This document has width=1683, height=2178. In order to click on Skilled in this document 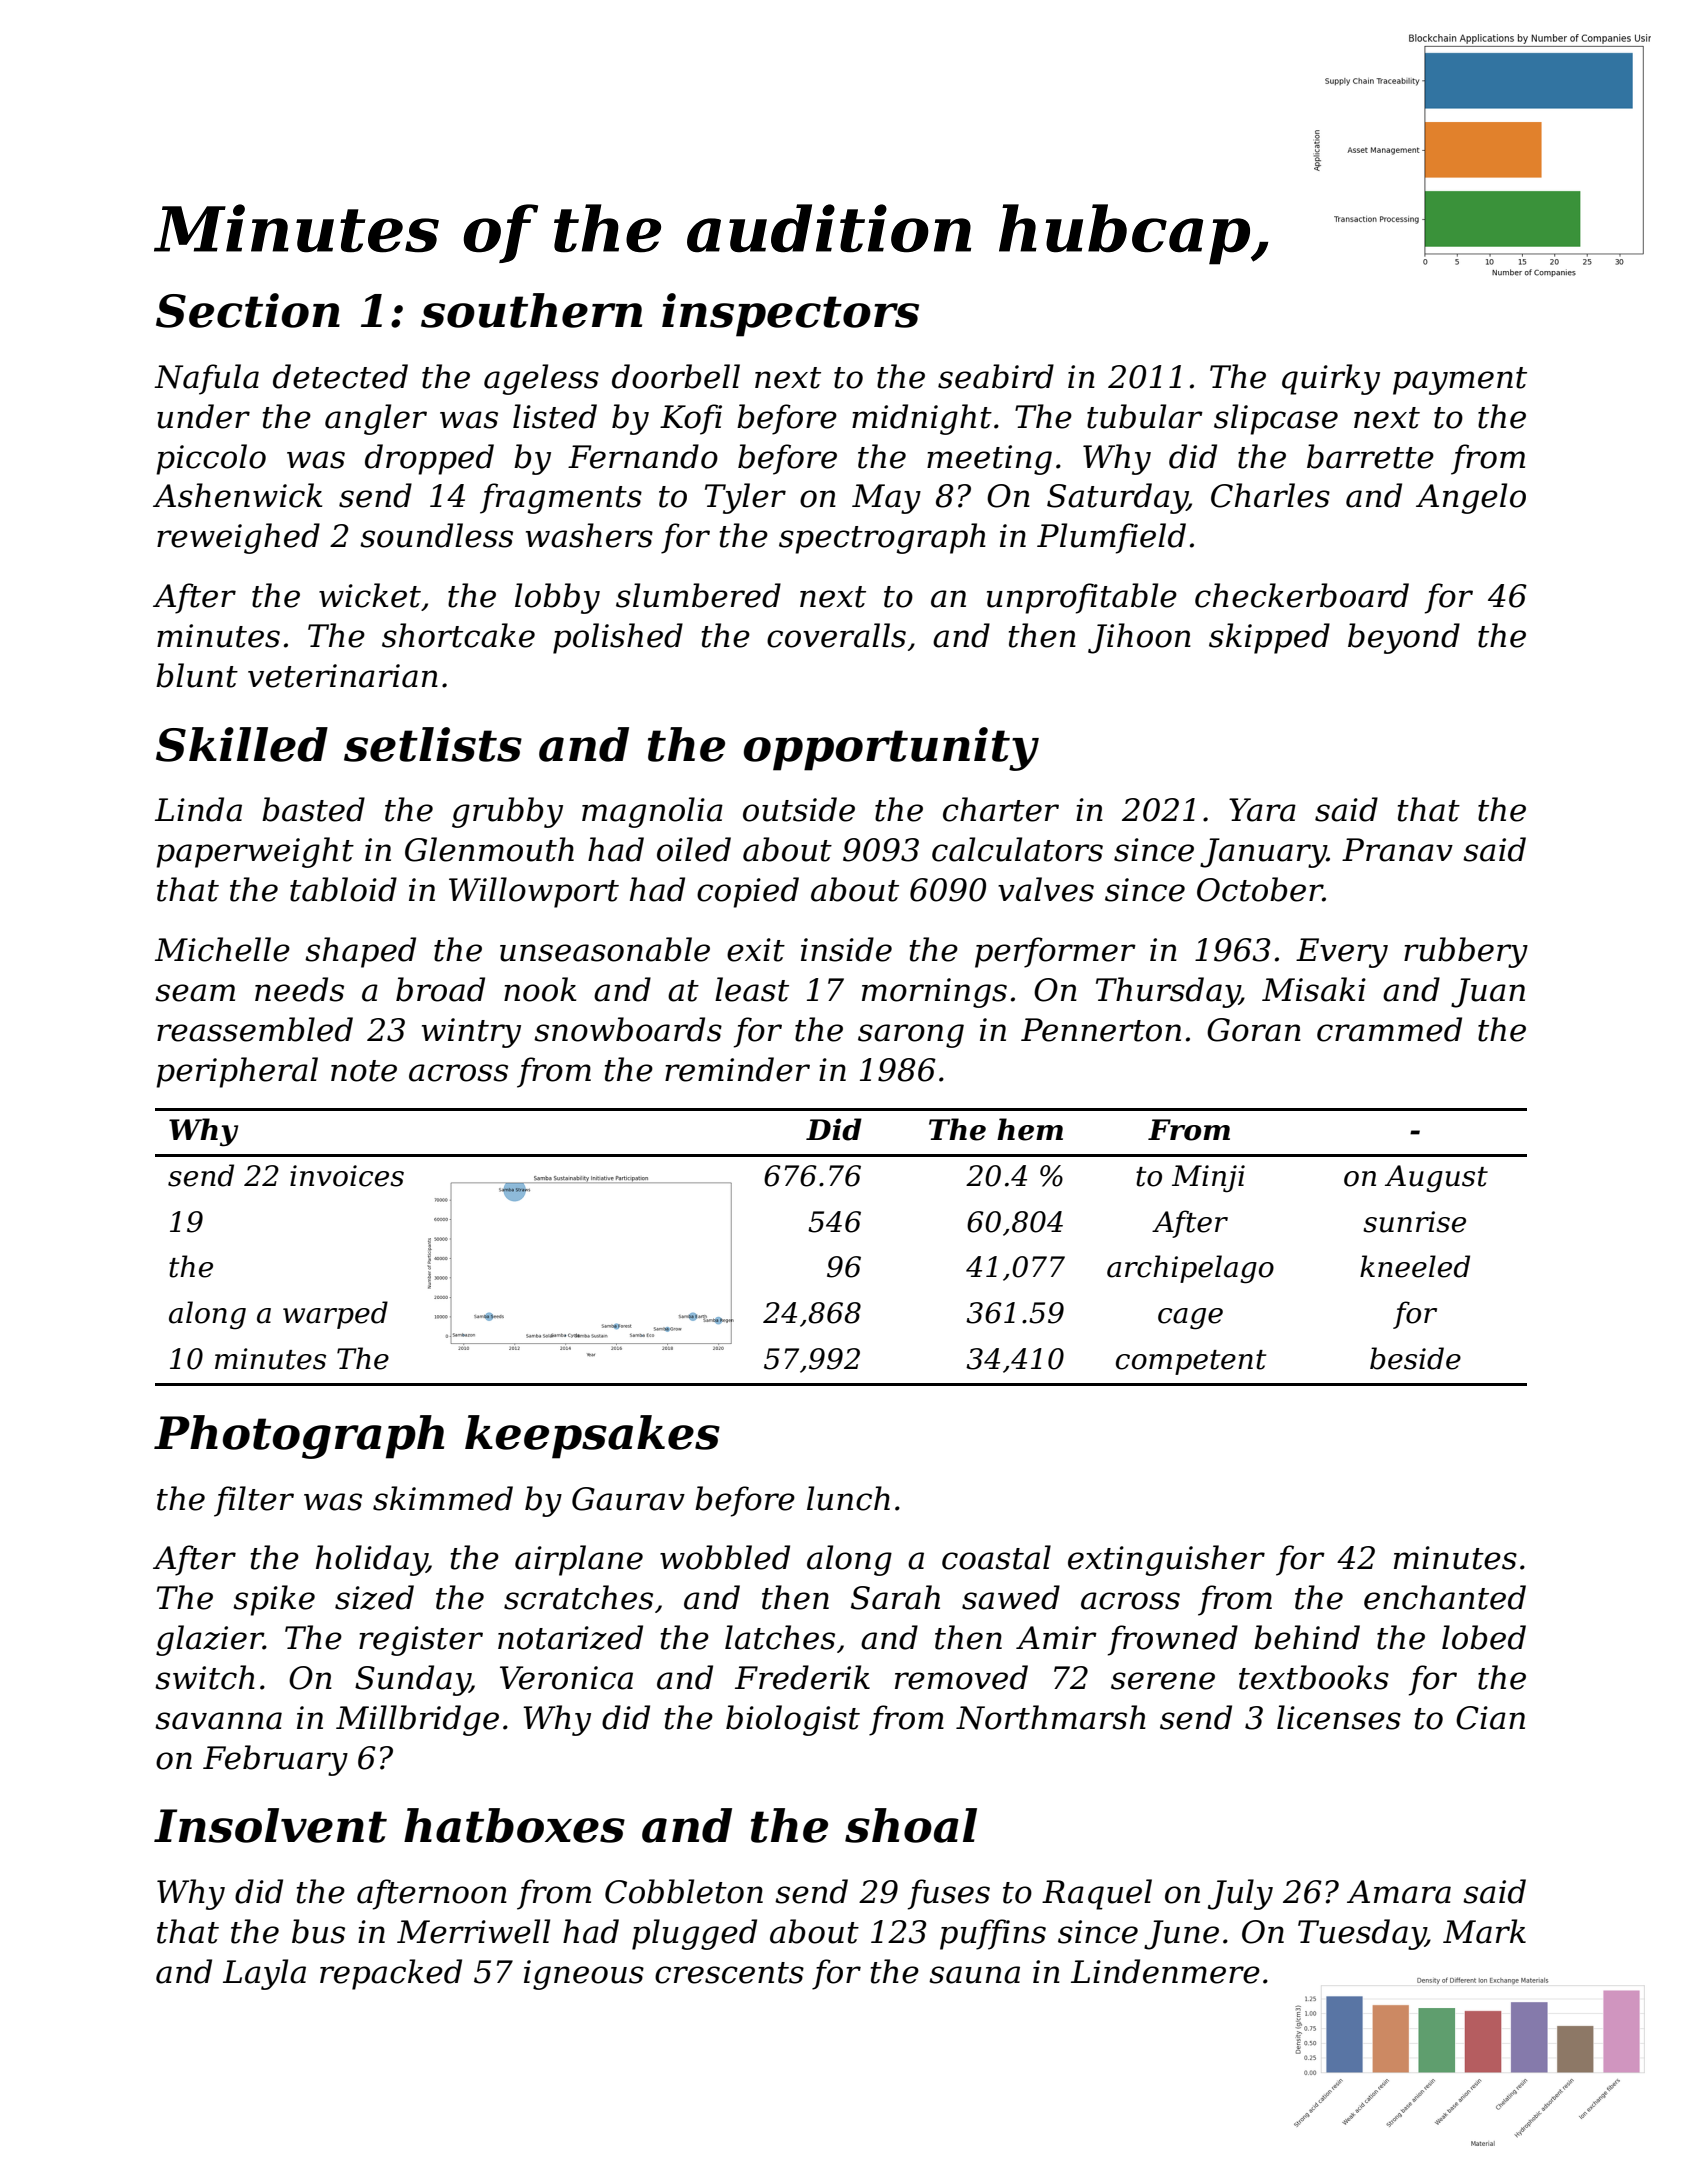, I will do `click(242, 744)`.
